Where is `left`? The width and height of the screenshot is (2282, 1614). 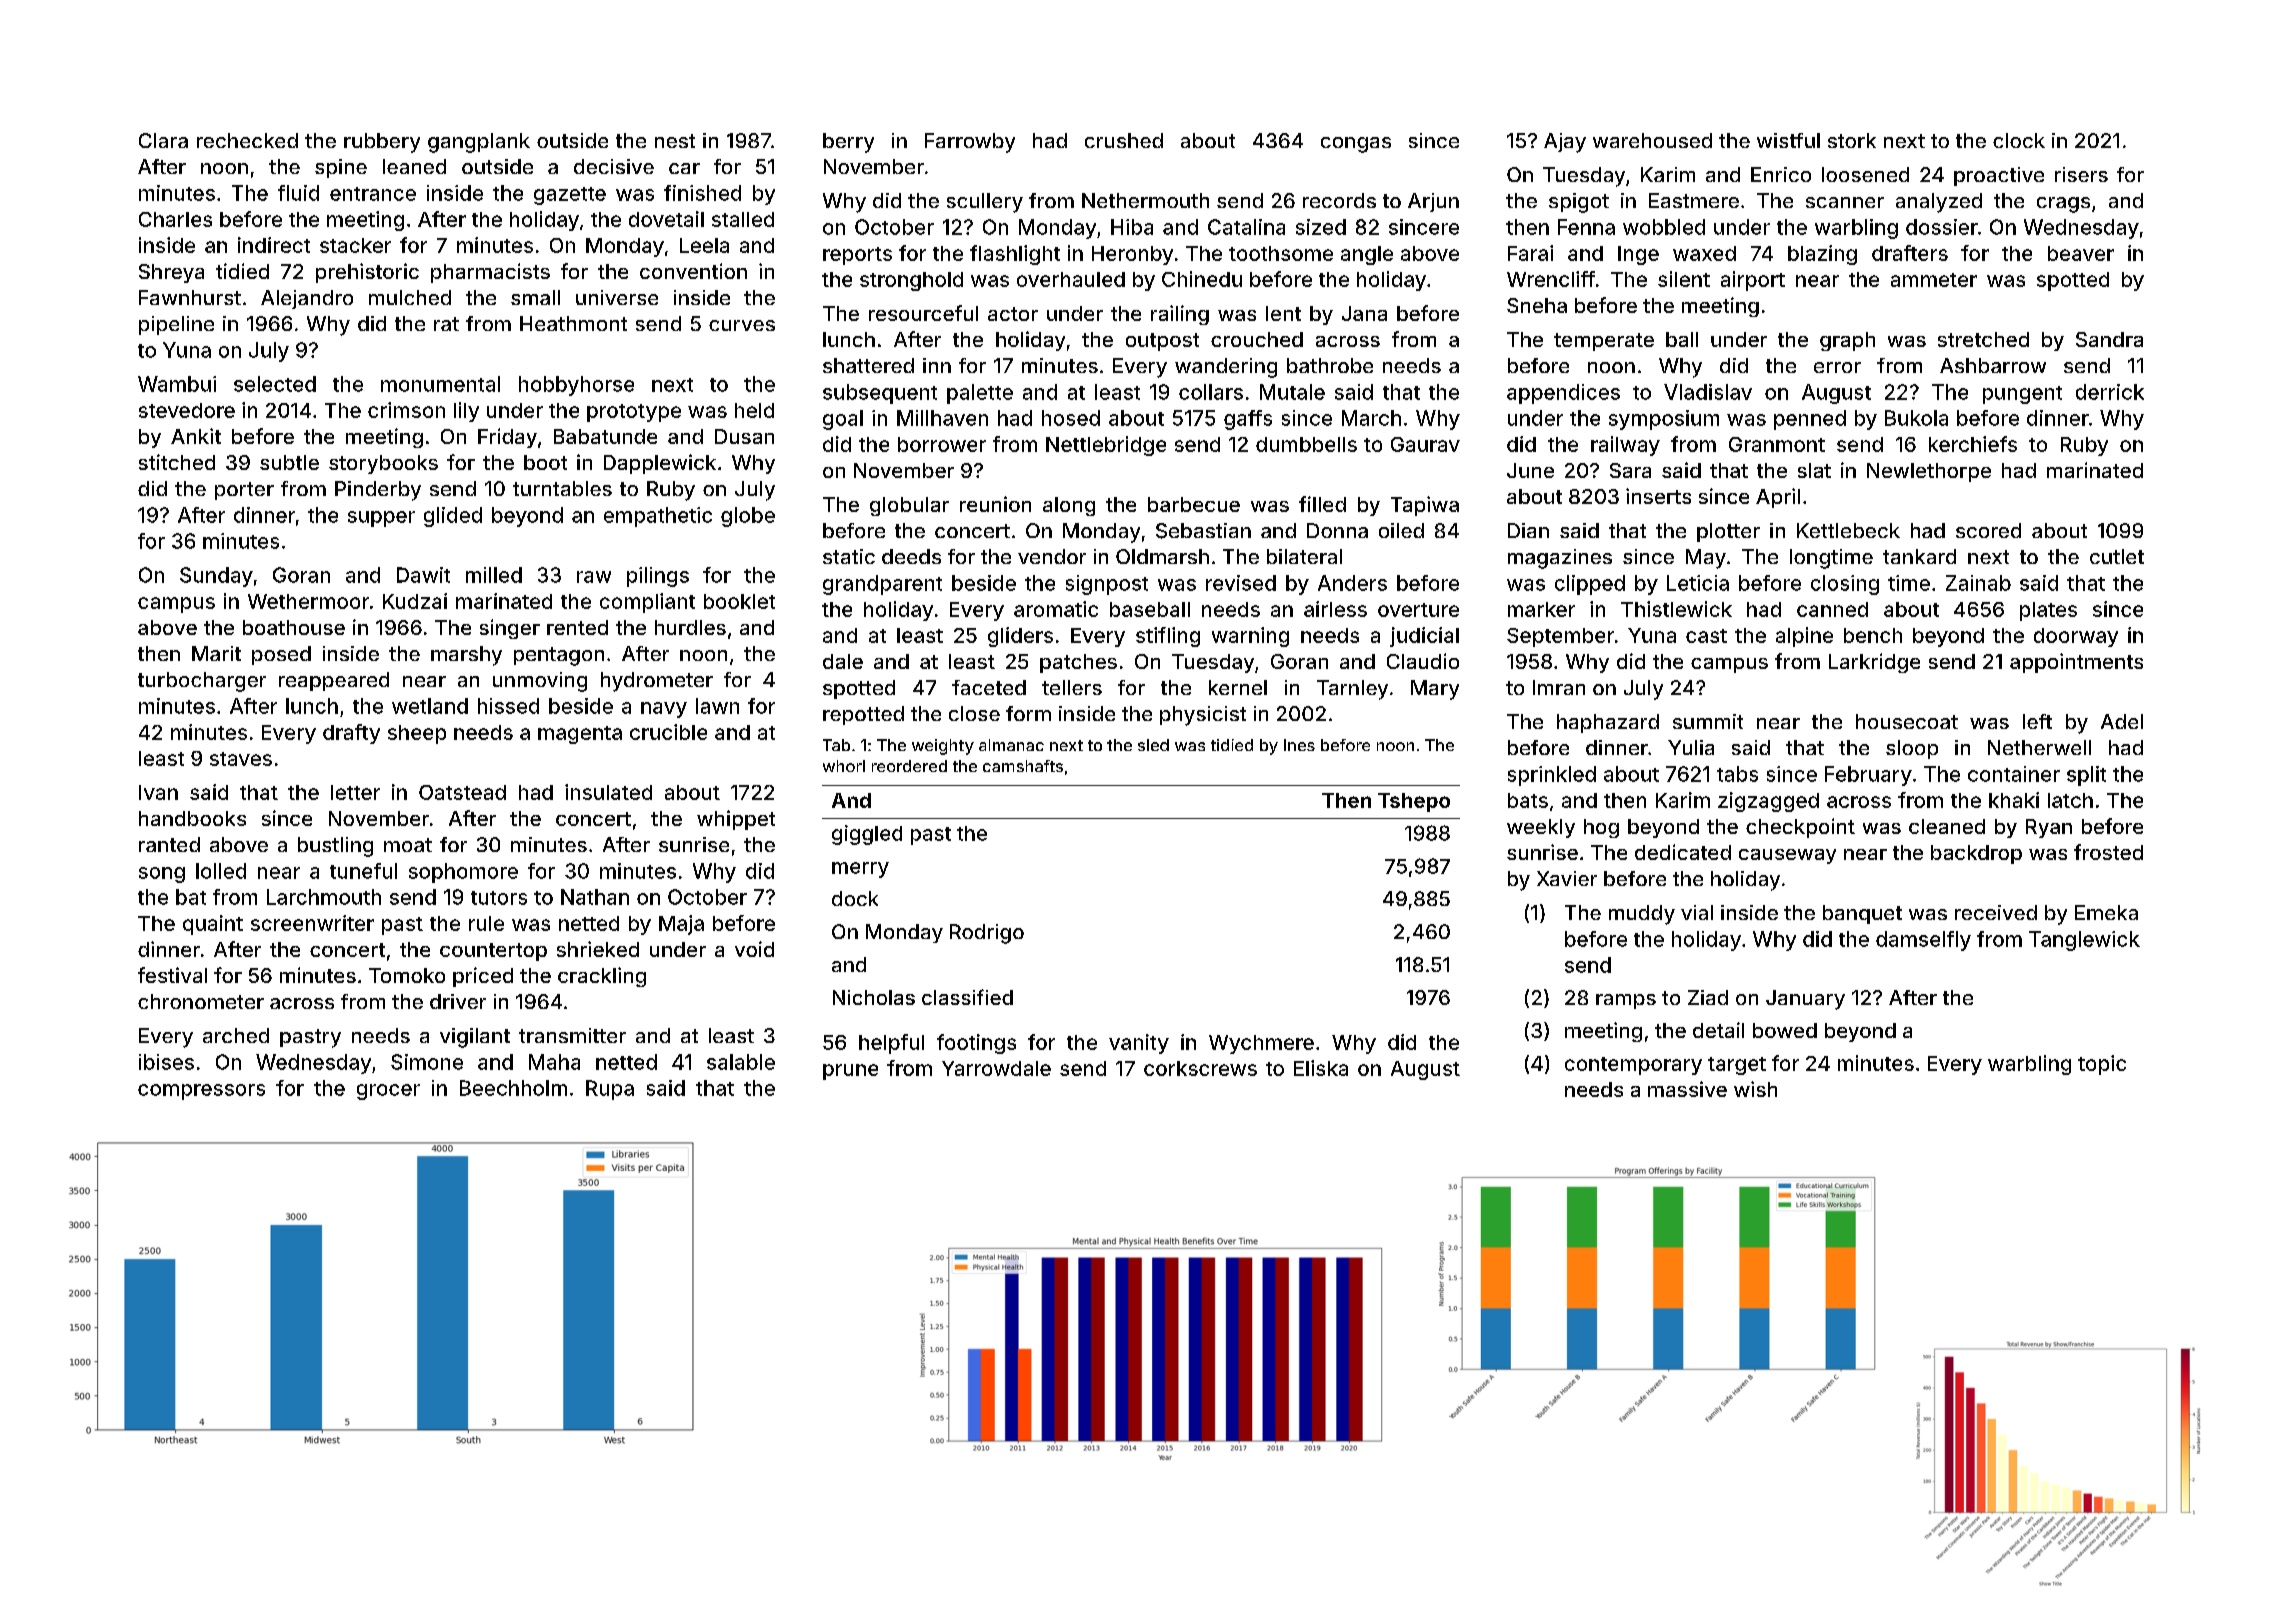 left is located at coordinates (2037, 721).
